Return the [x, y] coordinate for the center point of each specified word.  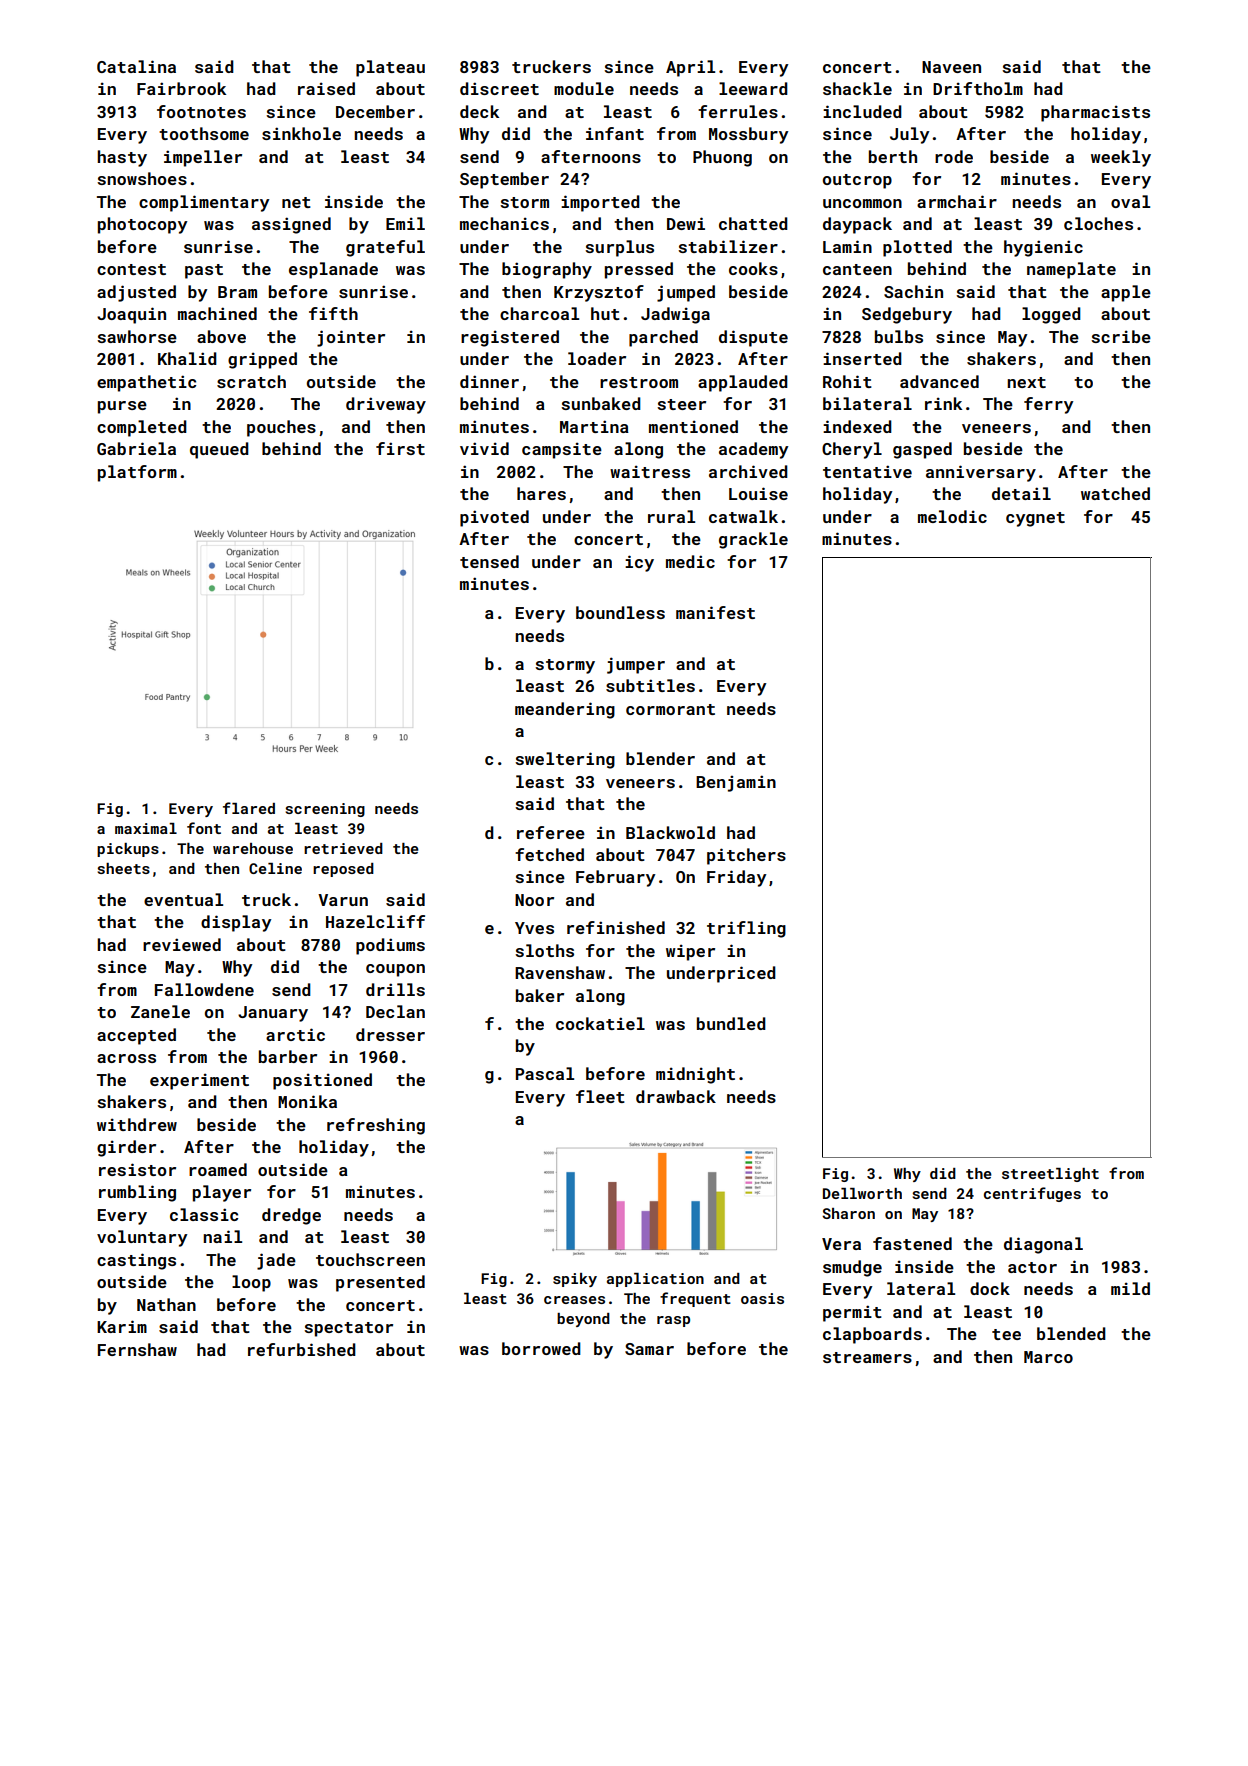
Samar [649, 1349]
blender [660, 758]
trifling [746, 929]
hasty [122, 158]
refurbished [302, 1349]
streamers [867, 1357]
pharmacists [1095, 113]
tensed [489, 561]
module [584, 88]
